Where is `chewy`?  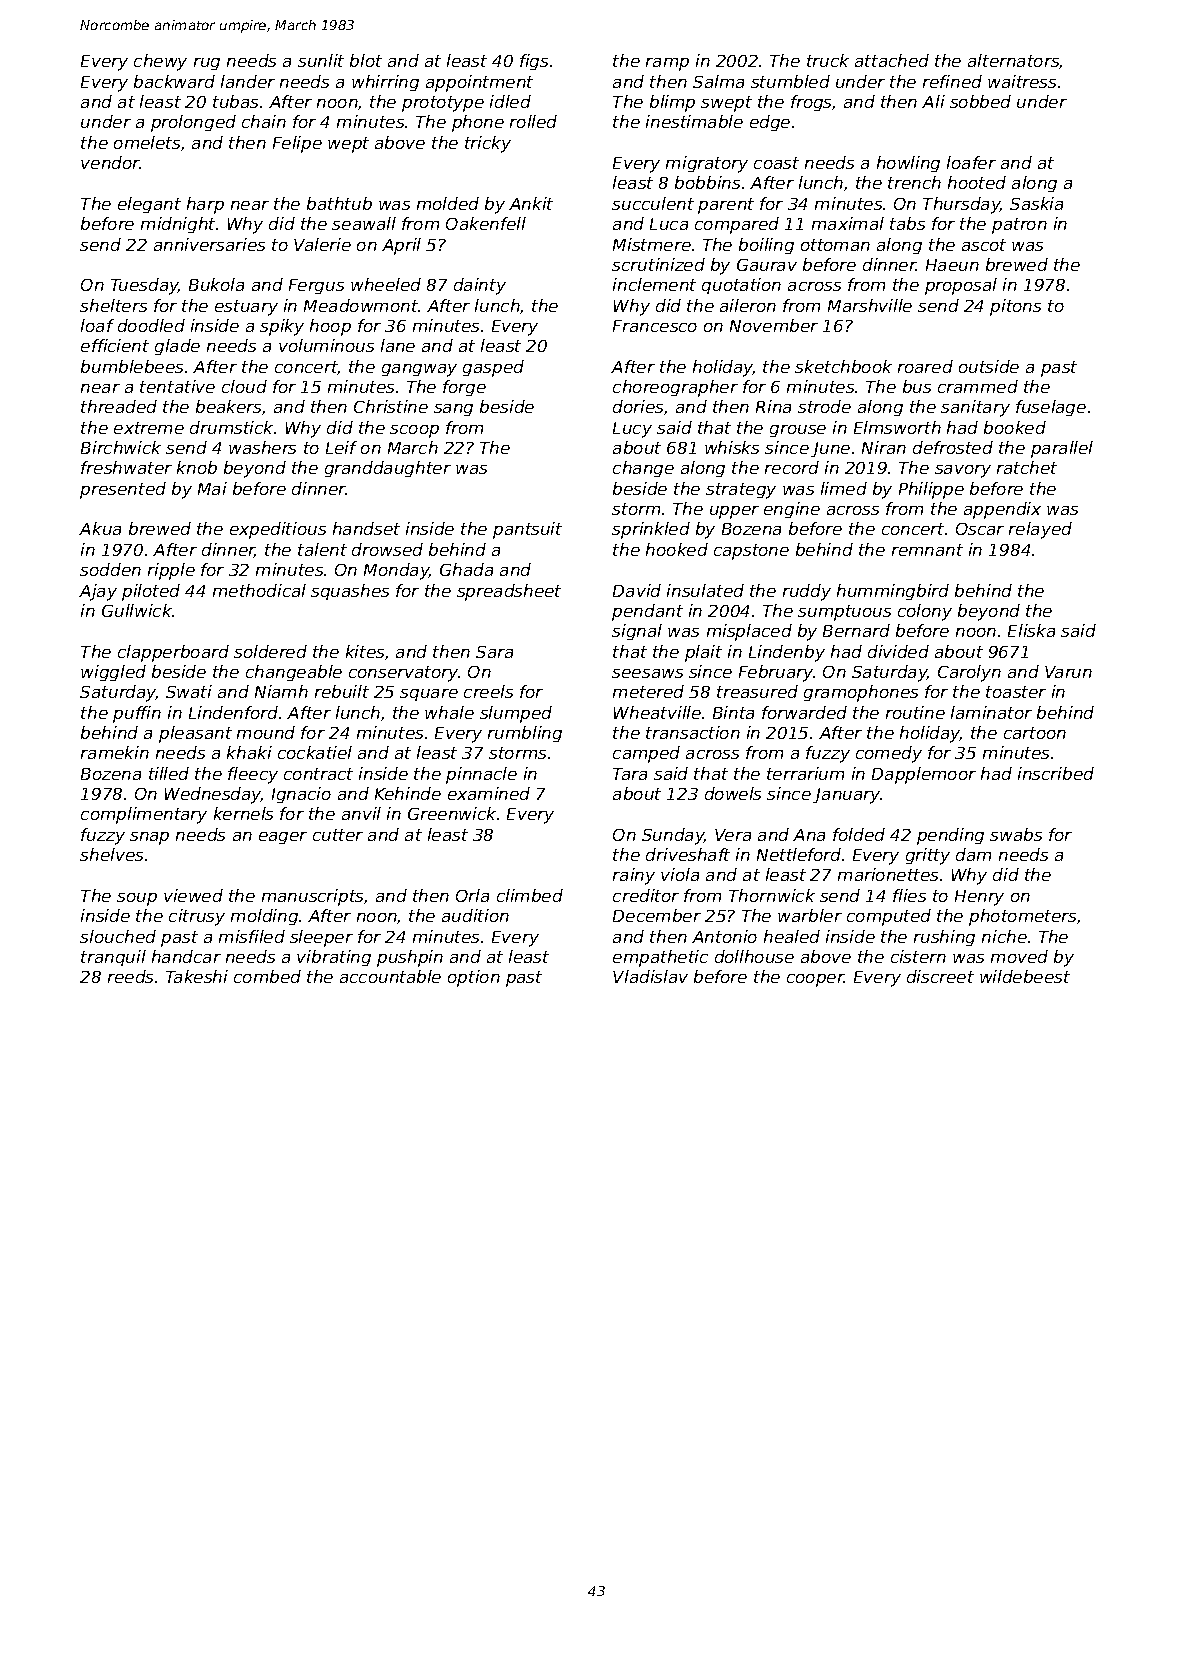 chewy is located at coordinates (160, 62).
